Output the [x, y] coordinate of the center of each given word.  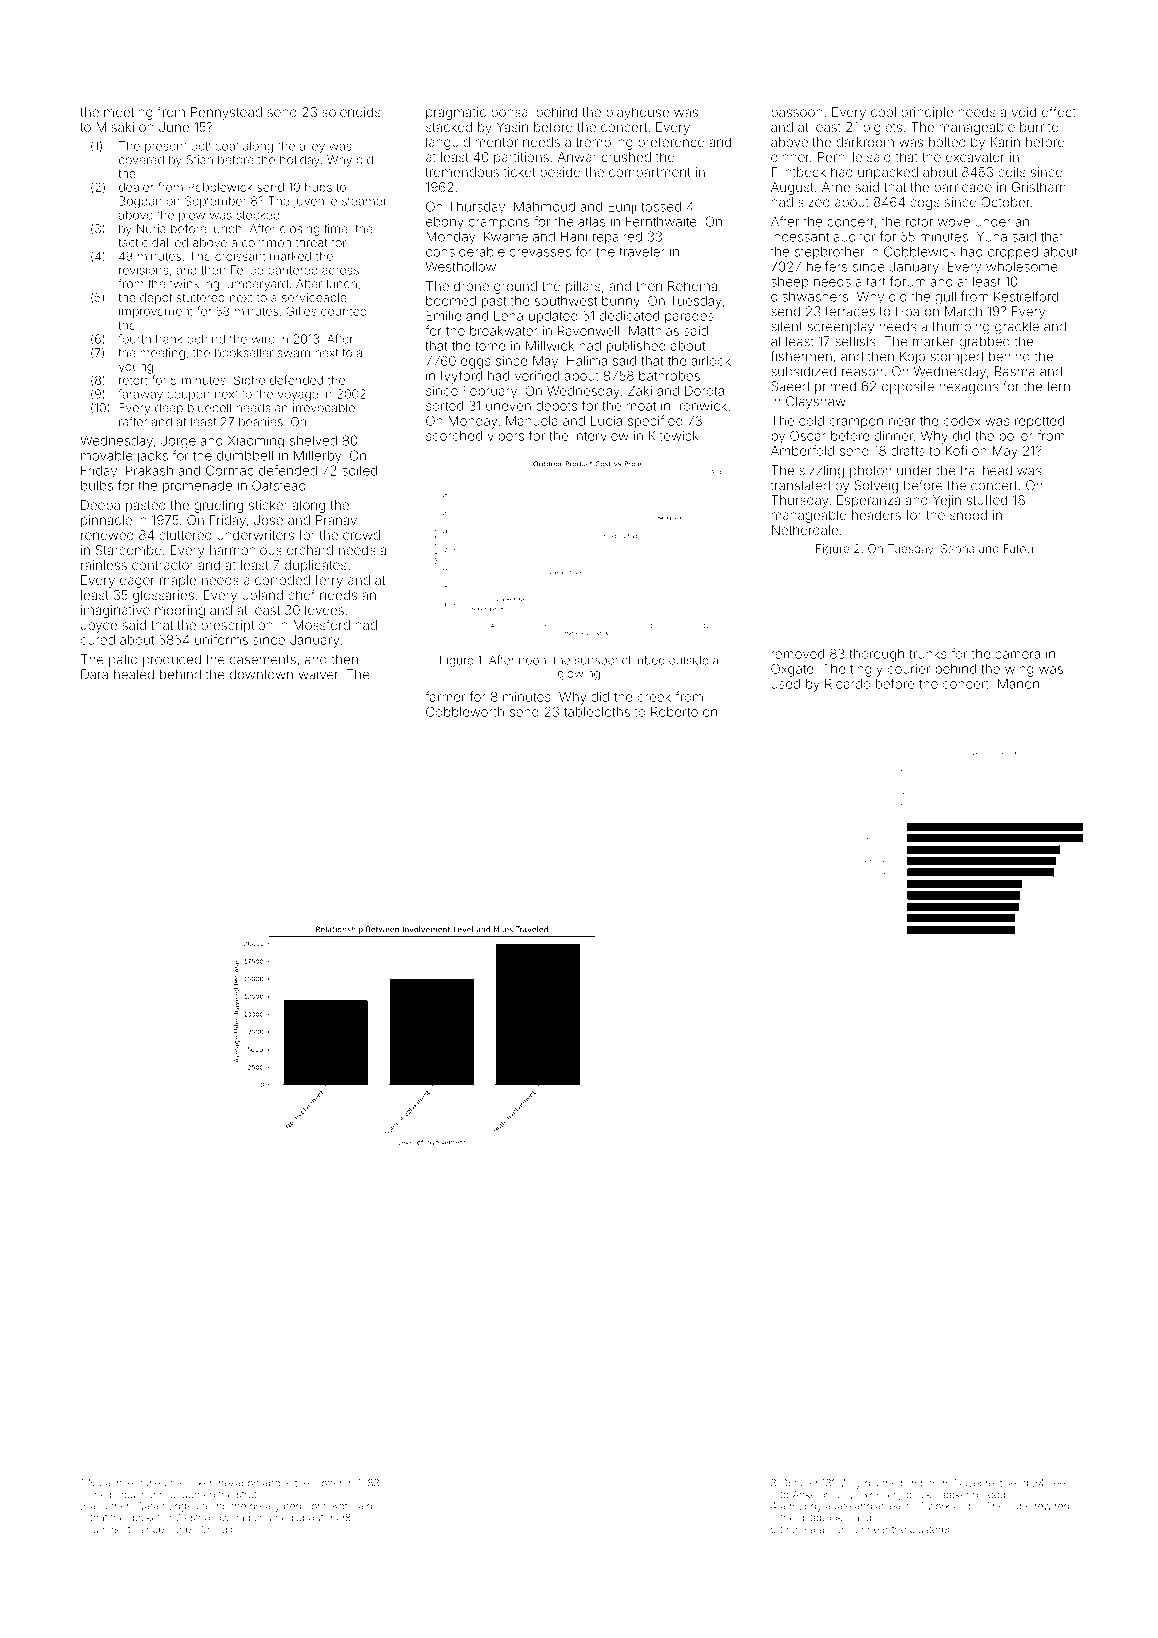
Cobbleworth [465, 711]
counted [344, 311]
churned [273, 1518]
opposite [908, 387]
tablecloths [597, 712]
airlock [711, 361]
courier [909, 669]
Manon [1018, 684]
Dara [94, 674]
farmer [445, 696]
